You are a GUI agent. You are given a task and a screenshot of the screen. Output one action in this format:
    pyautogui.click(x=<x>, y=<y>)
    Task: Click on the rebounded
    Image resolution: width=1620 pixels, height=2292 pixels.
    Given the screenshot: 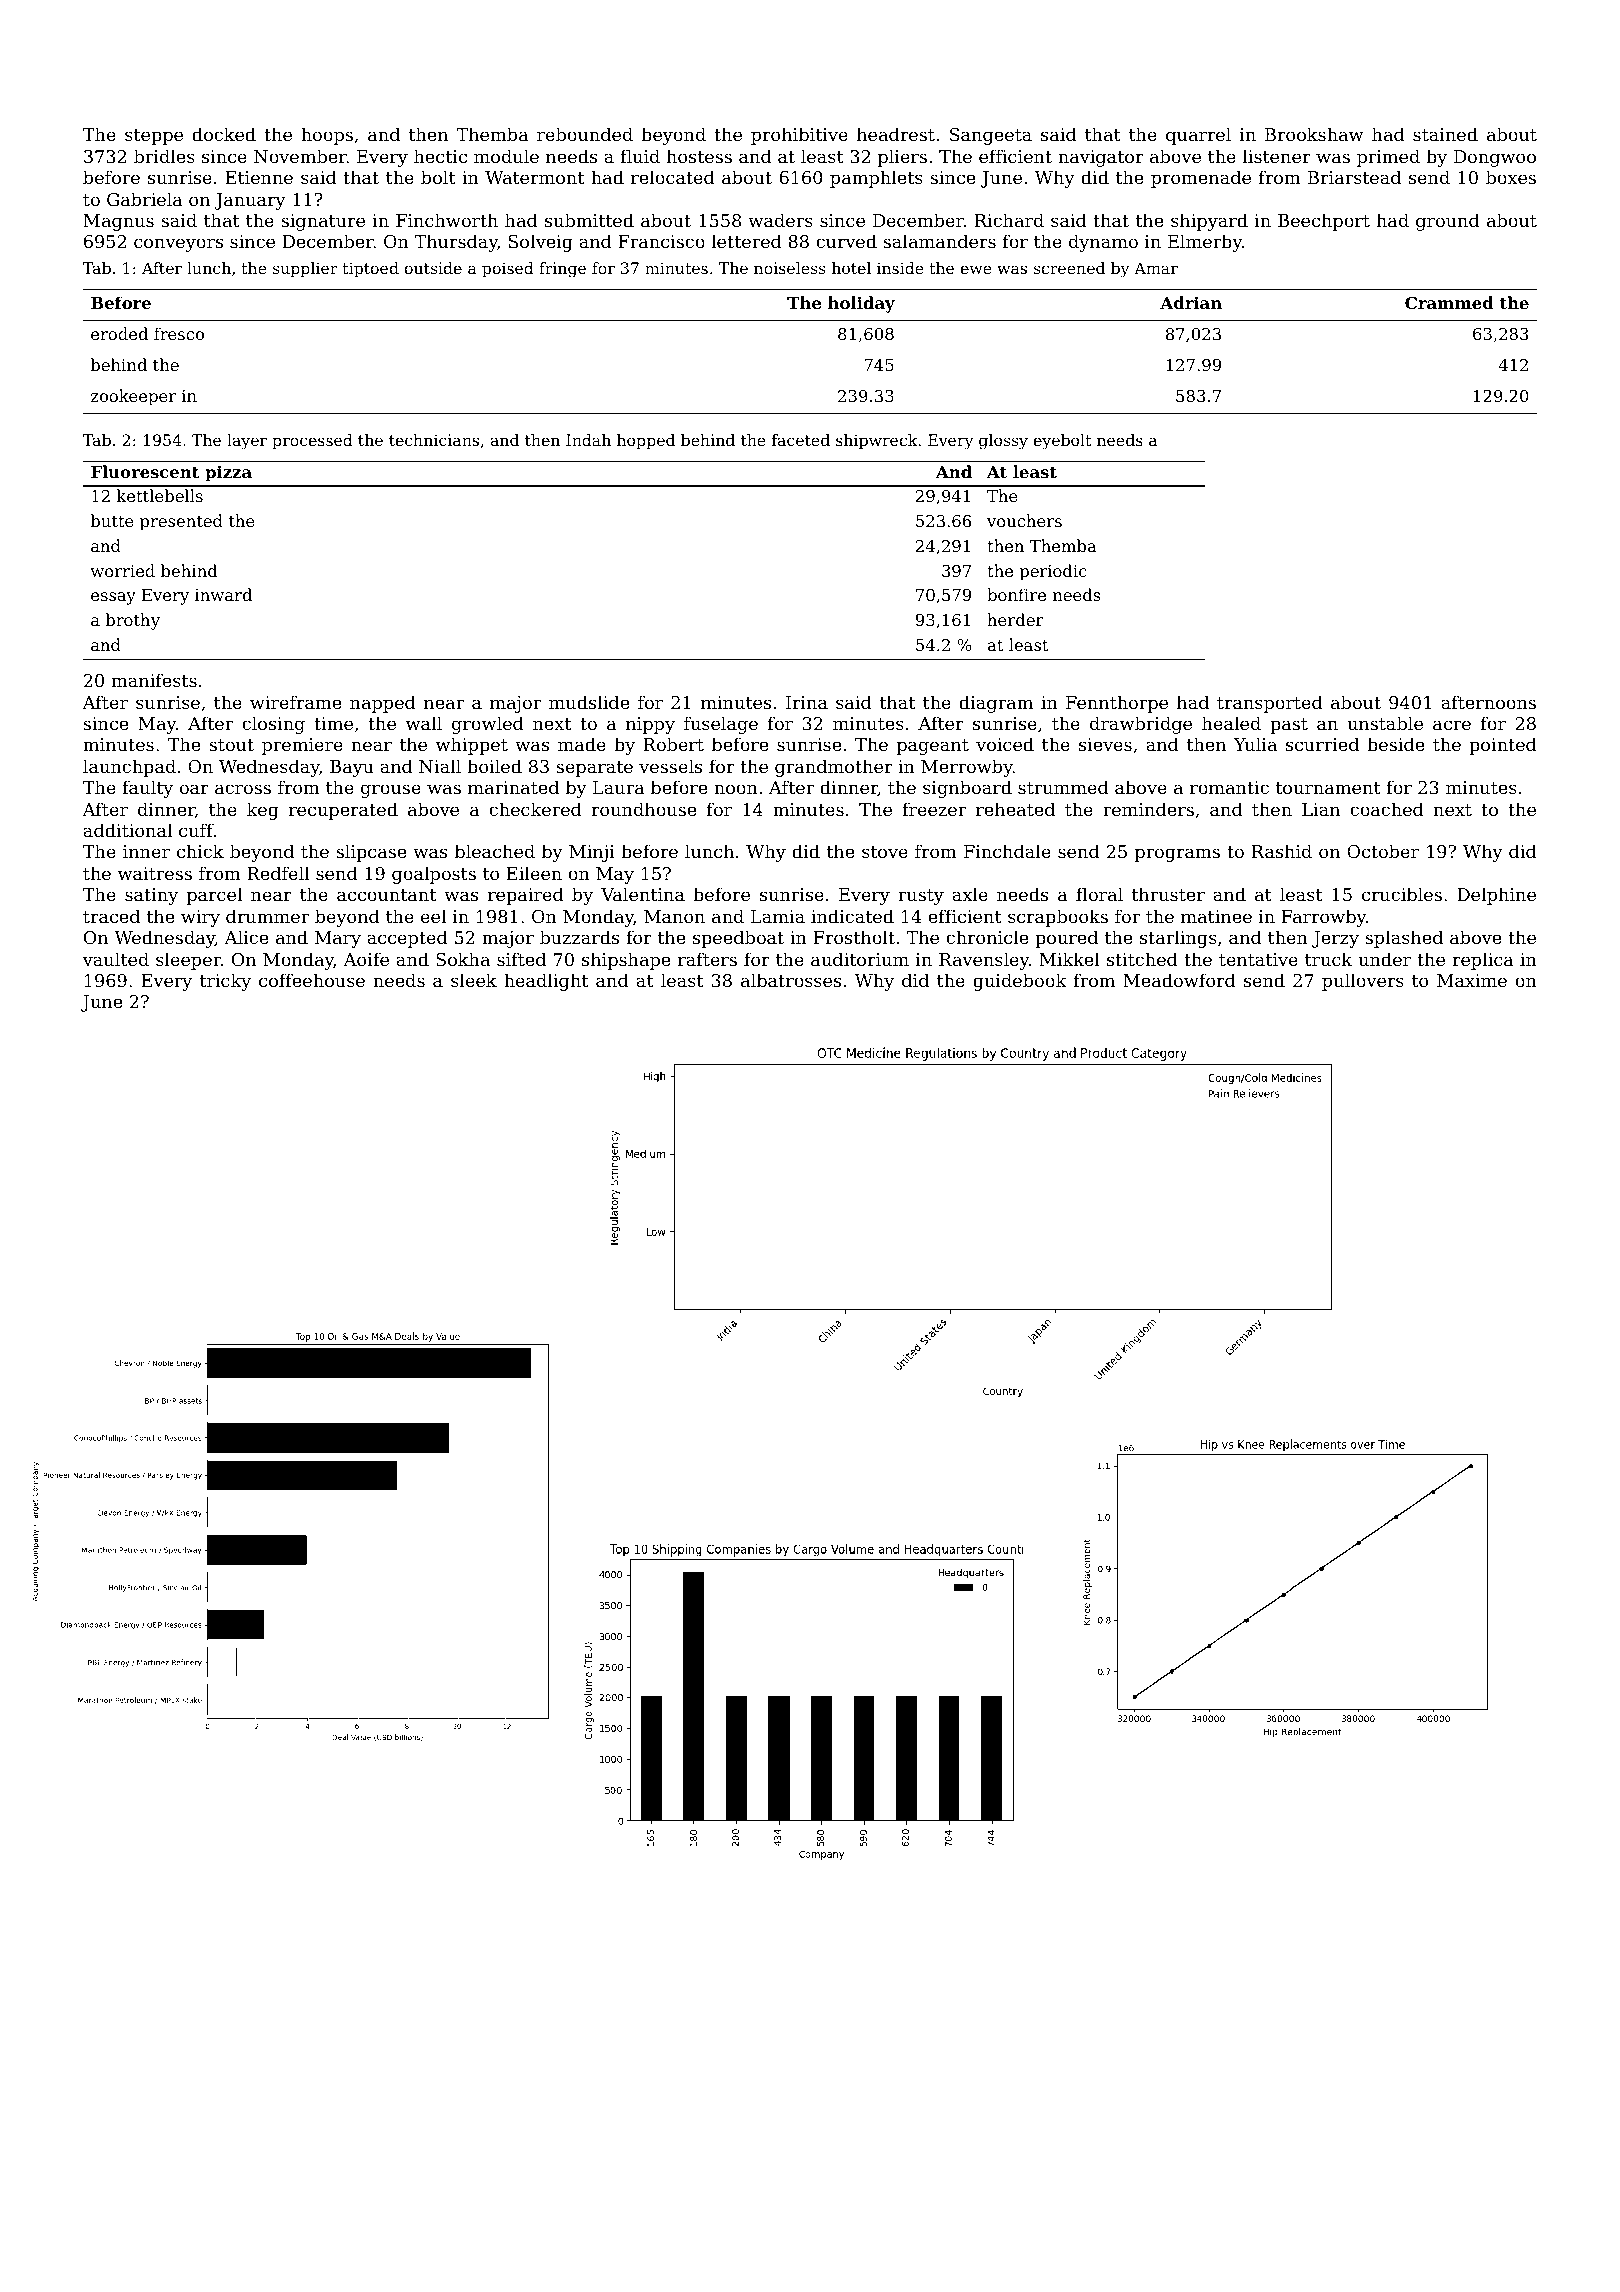 What is the action you would take?
    pyautogui.click(x=585, y=134)
